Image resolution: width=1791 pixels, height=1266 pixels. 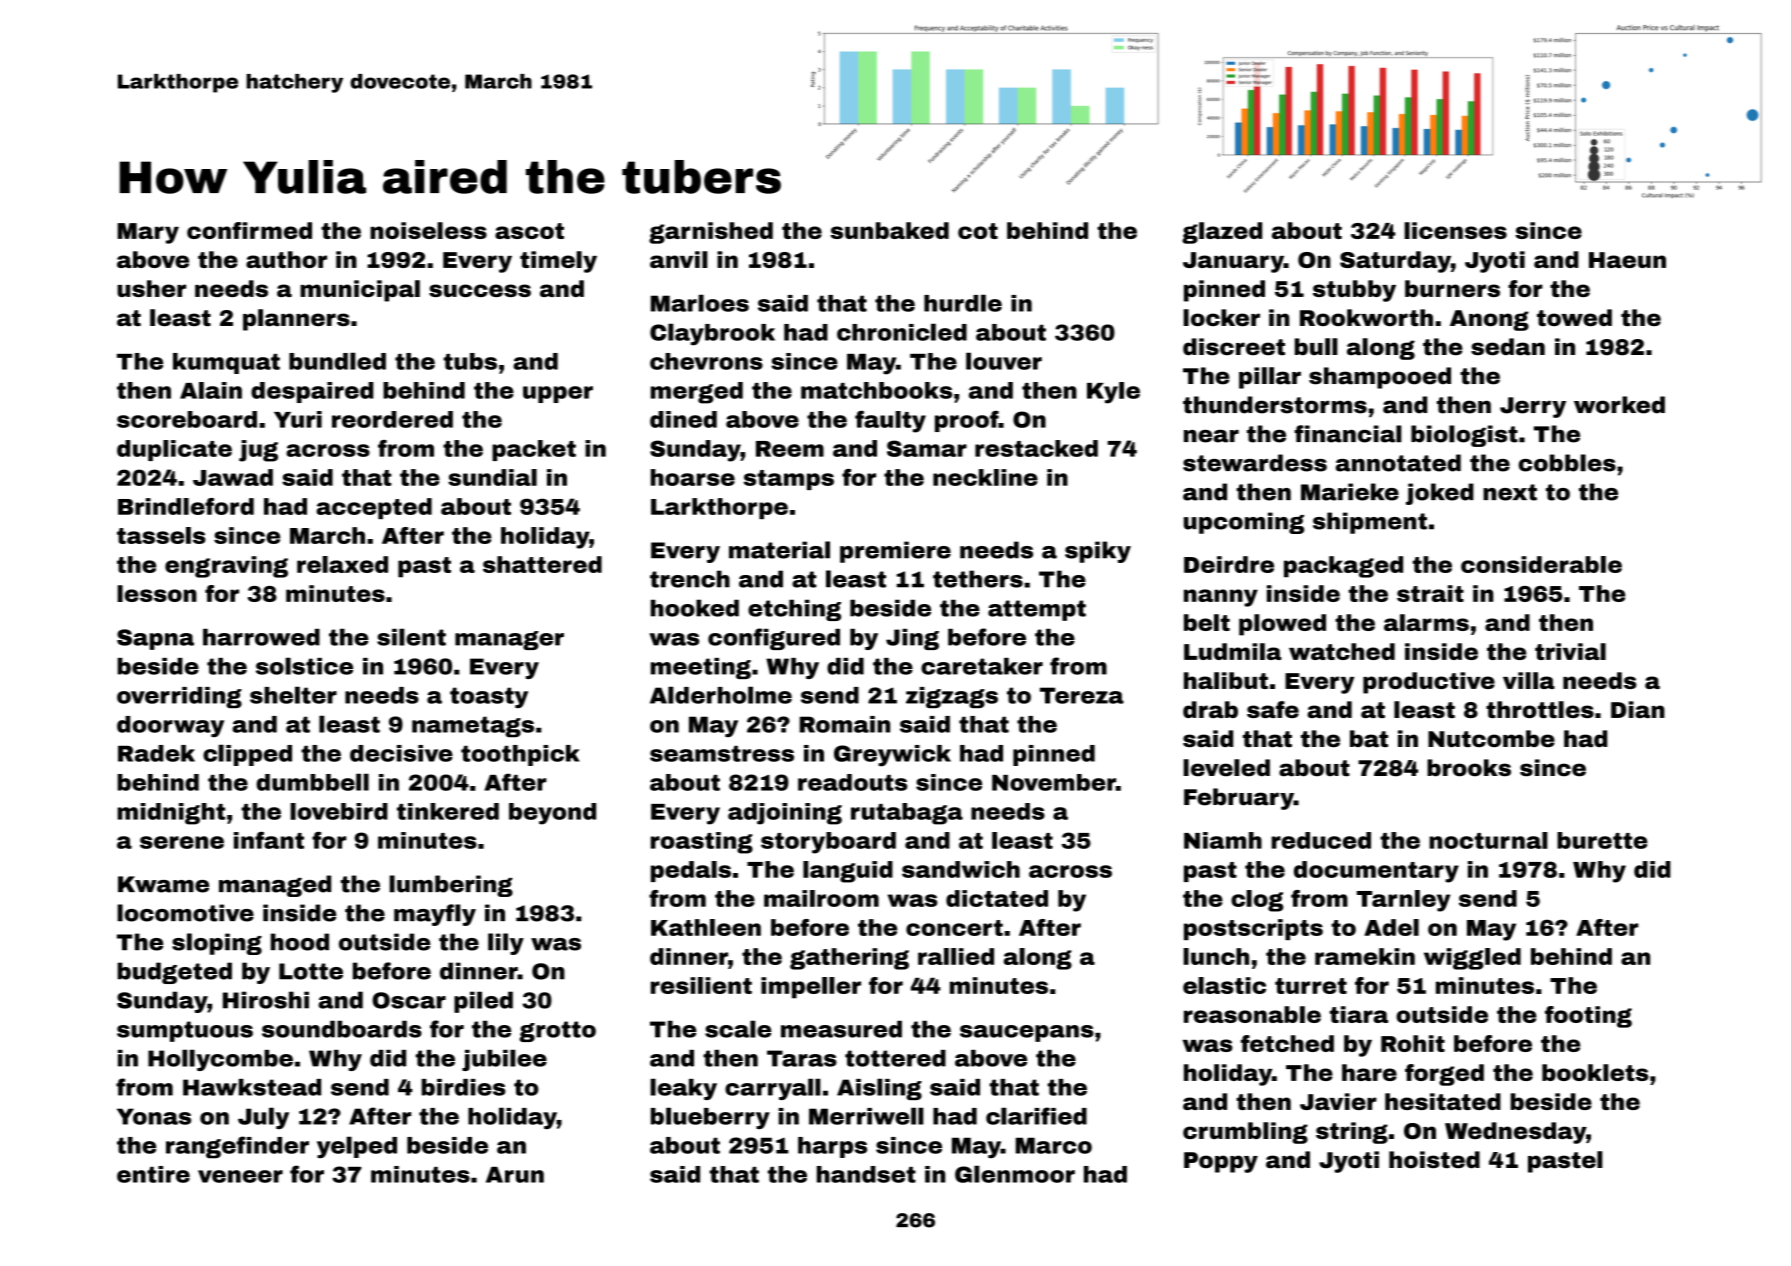 What do you see at coordinates (697, 393) in the image?
I see `merged` at bounding box center [697, 393].
